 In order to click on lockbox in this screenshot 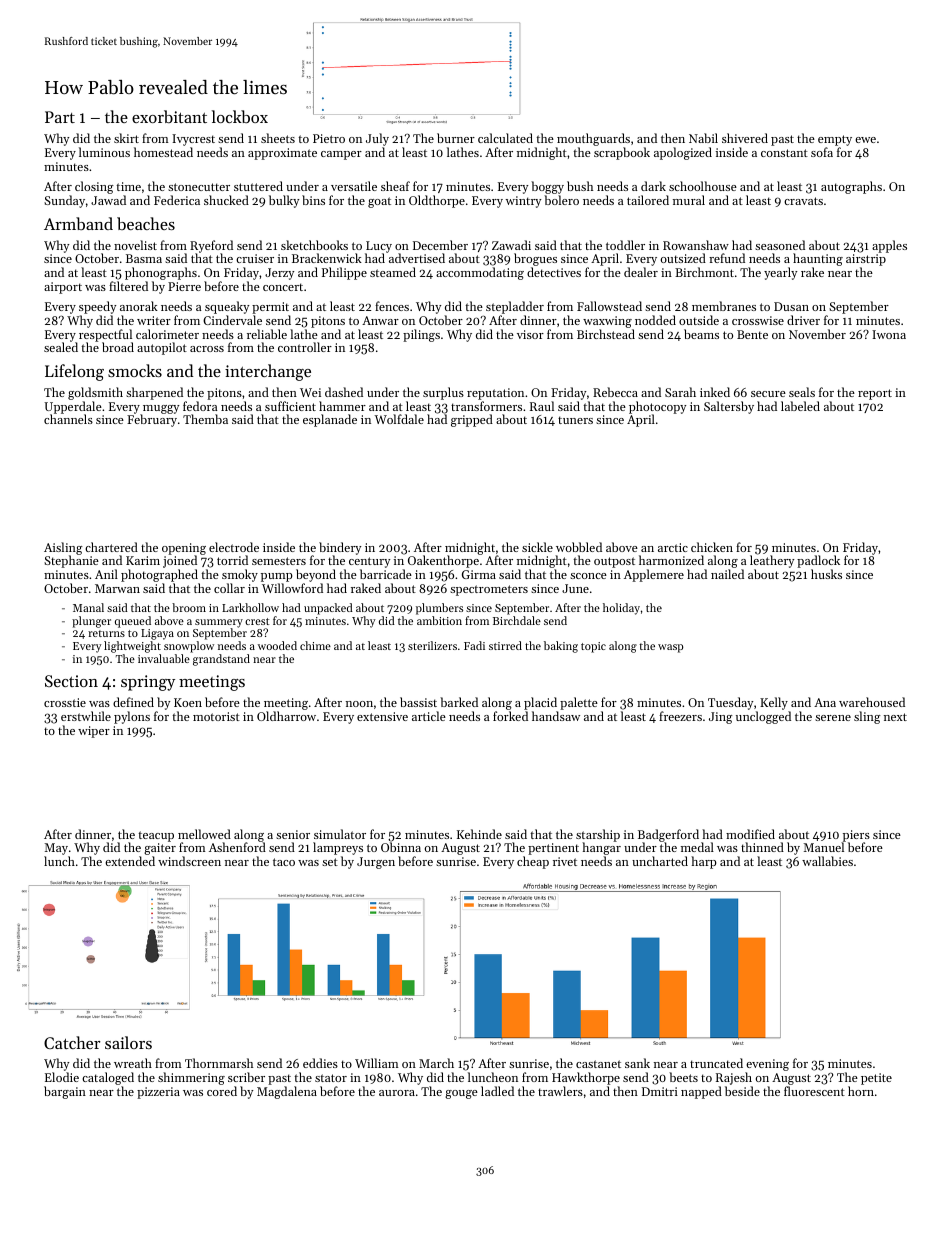, I will do `click(240, 116)`.
